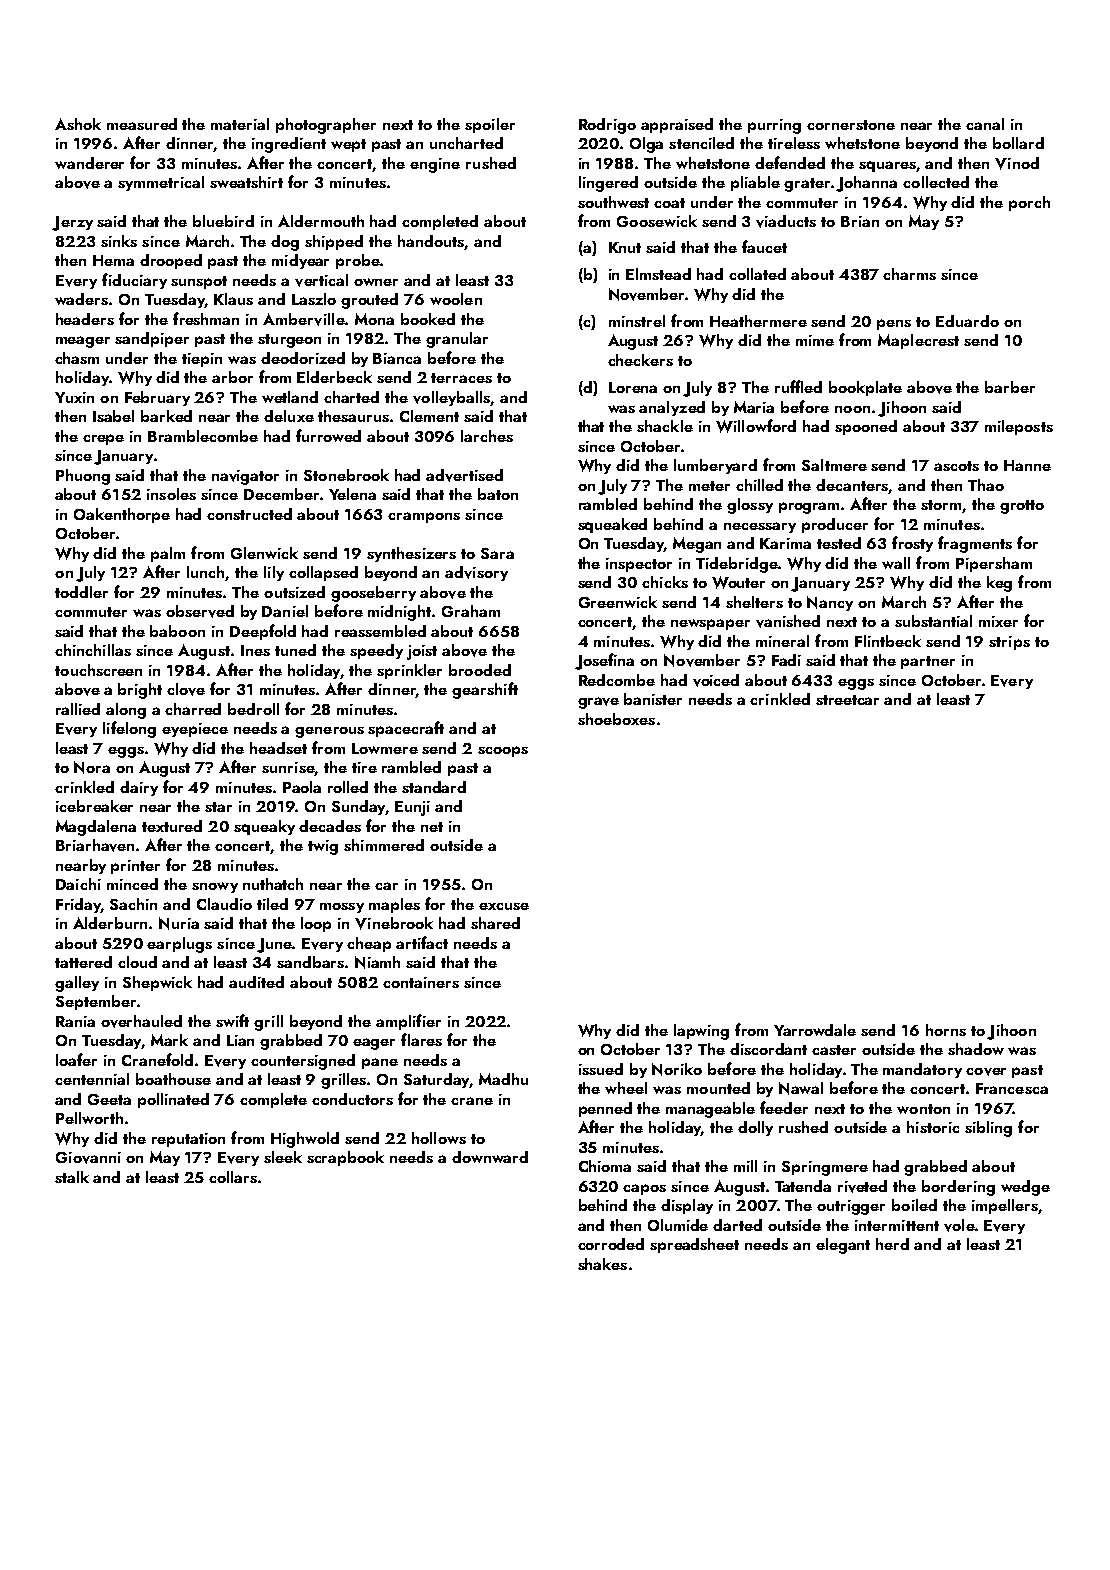  Describe the element at coordinates (330, 826) in the screenshot. I see `decades` at that location.
